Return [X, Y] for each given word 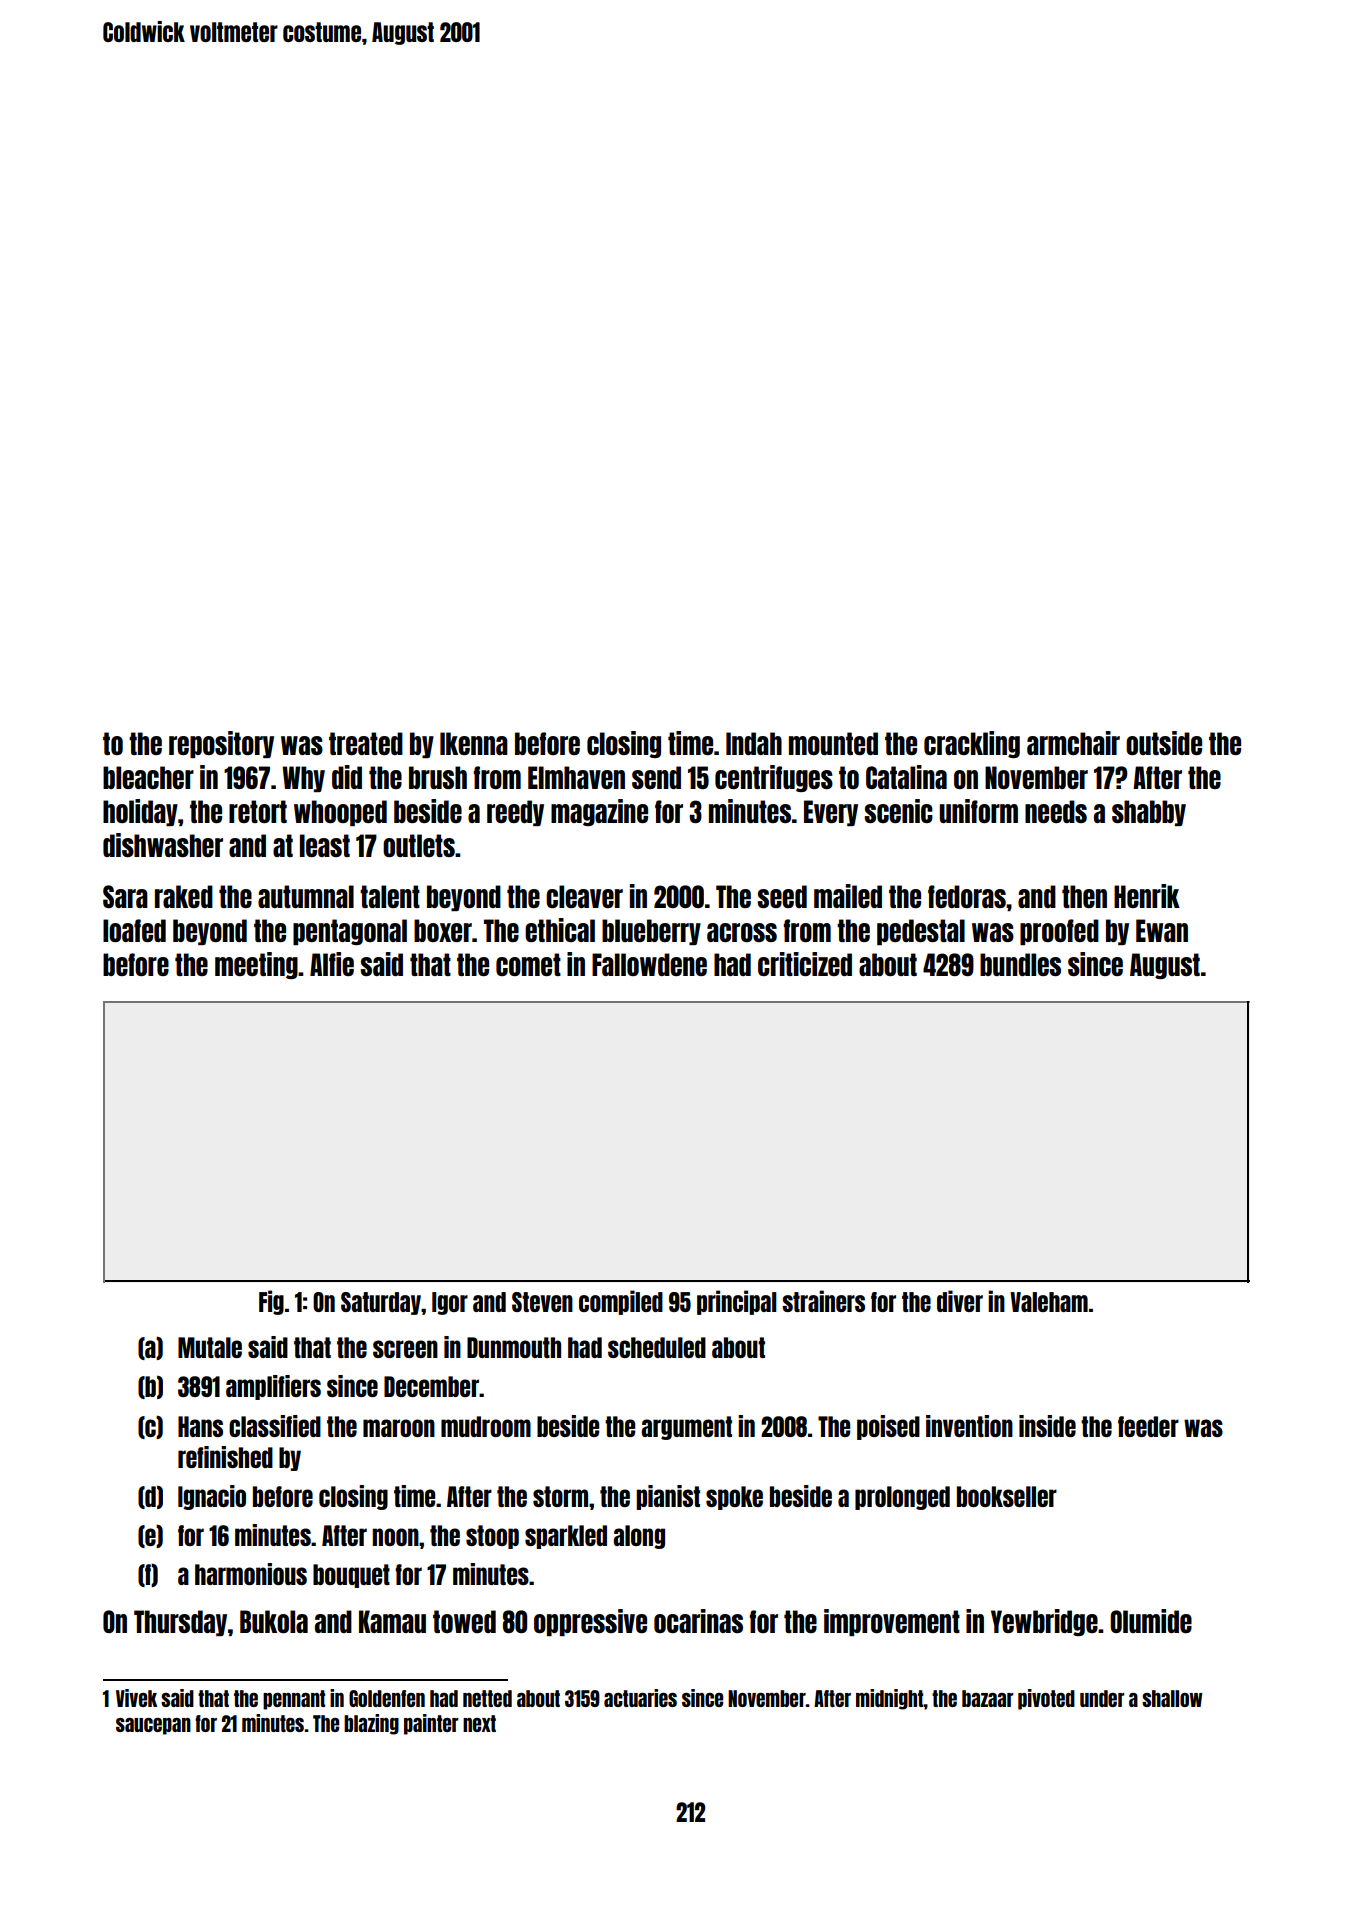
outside [1164, 743]
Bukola [274, 1621]
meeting [256, 965]
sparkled [566, 1537]
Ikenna [474, 743]
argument [686, 1428]
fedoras [967, 896]
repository [221, 744]
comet [528, 964]
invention [969, 1426]
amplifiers [273, 1387]
